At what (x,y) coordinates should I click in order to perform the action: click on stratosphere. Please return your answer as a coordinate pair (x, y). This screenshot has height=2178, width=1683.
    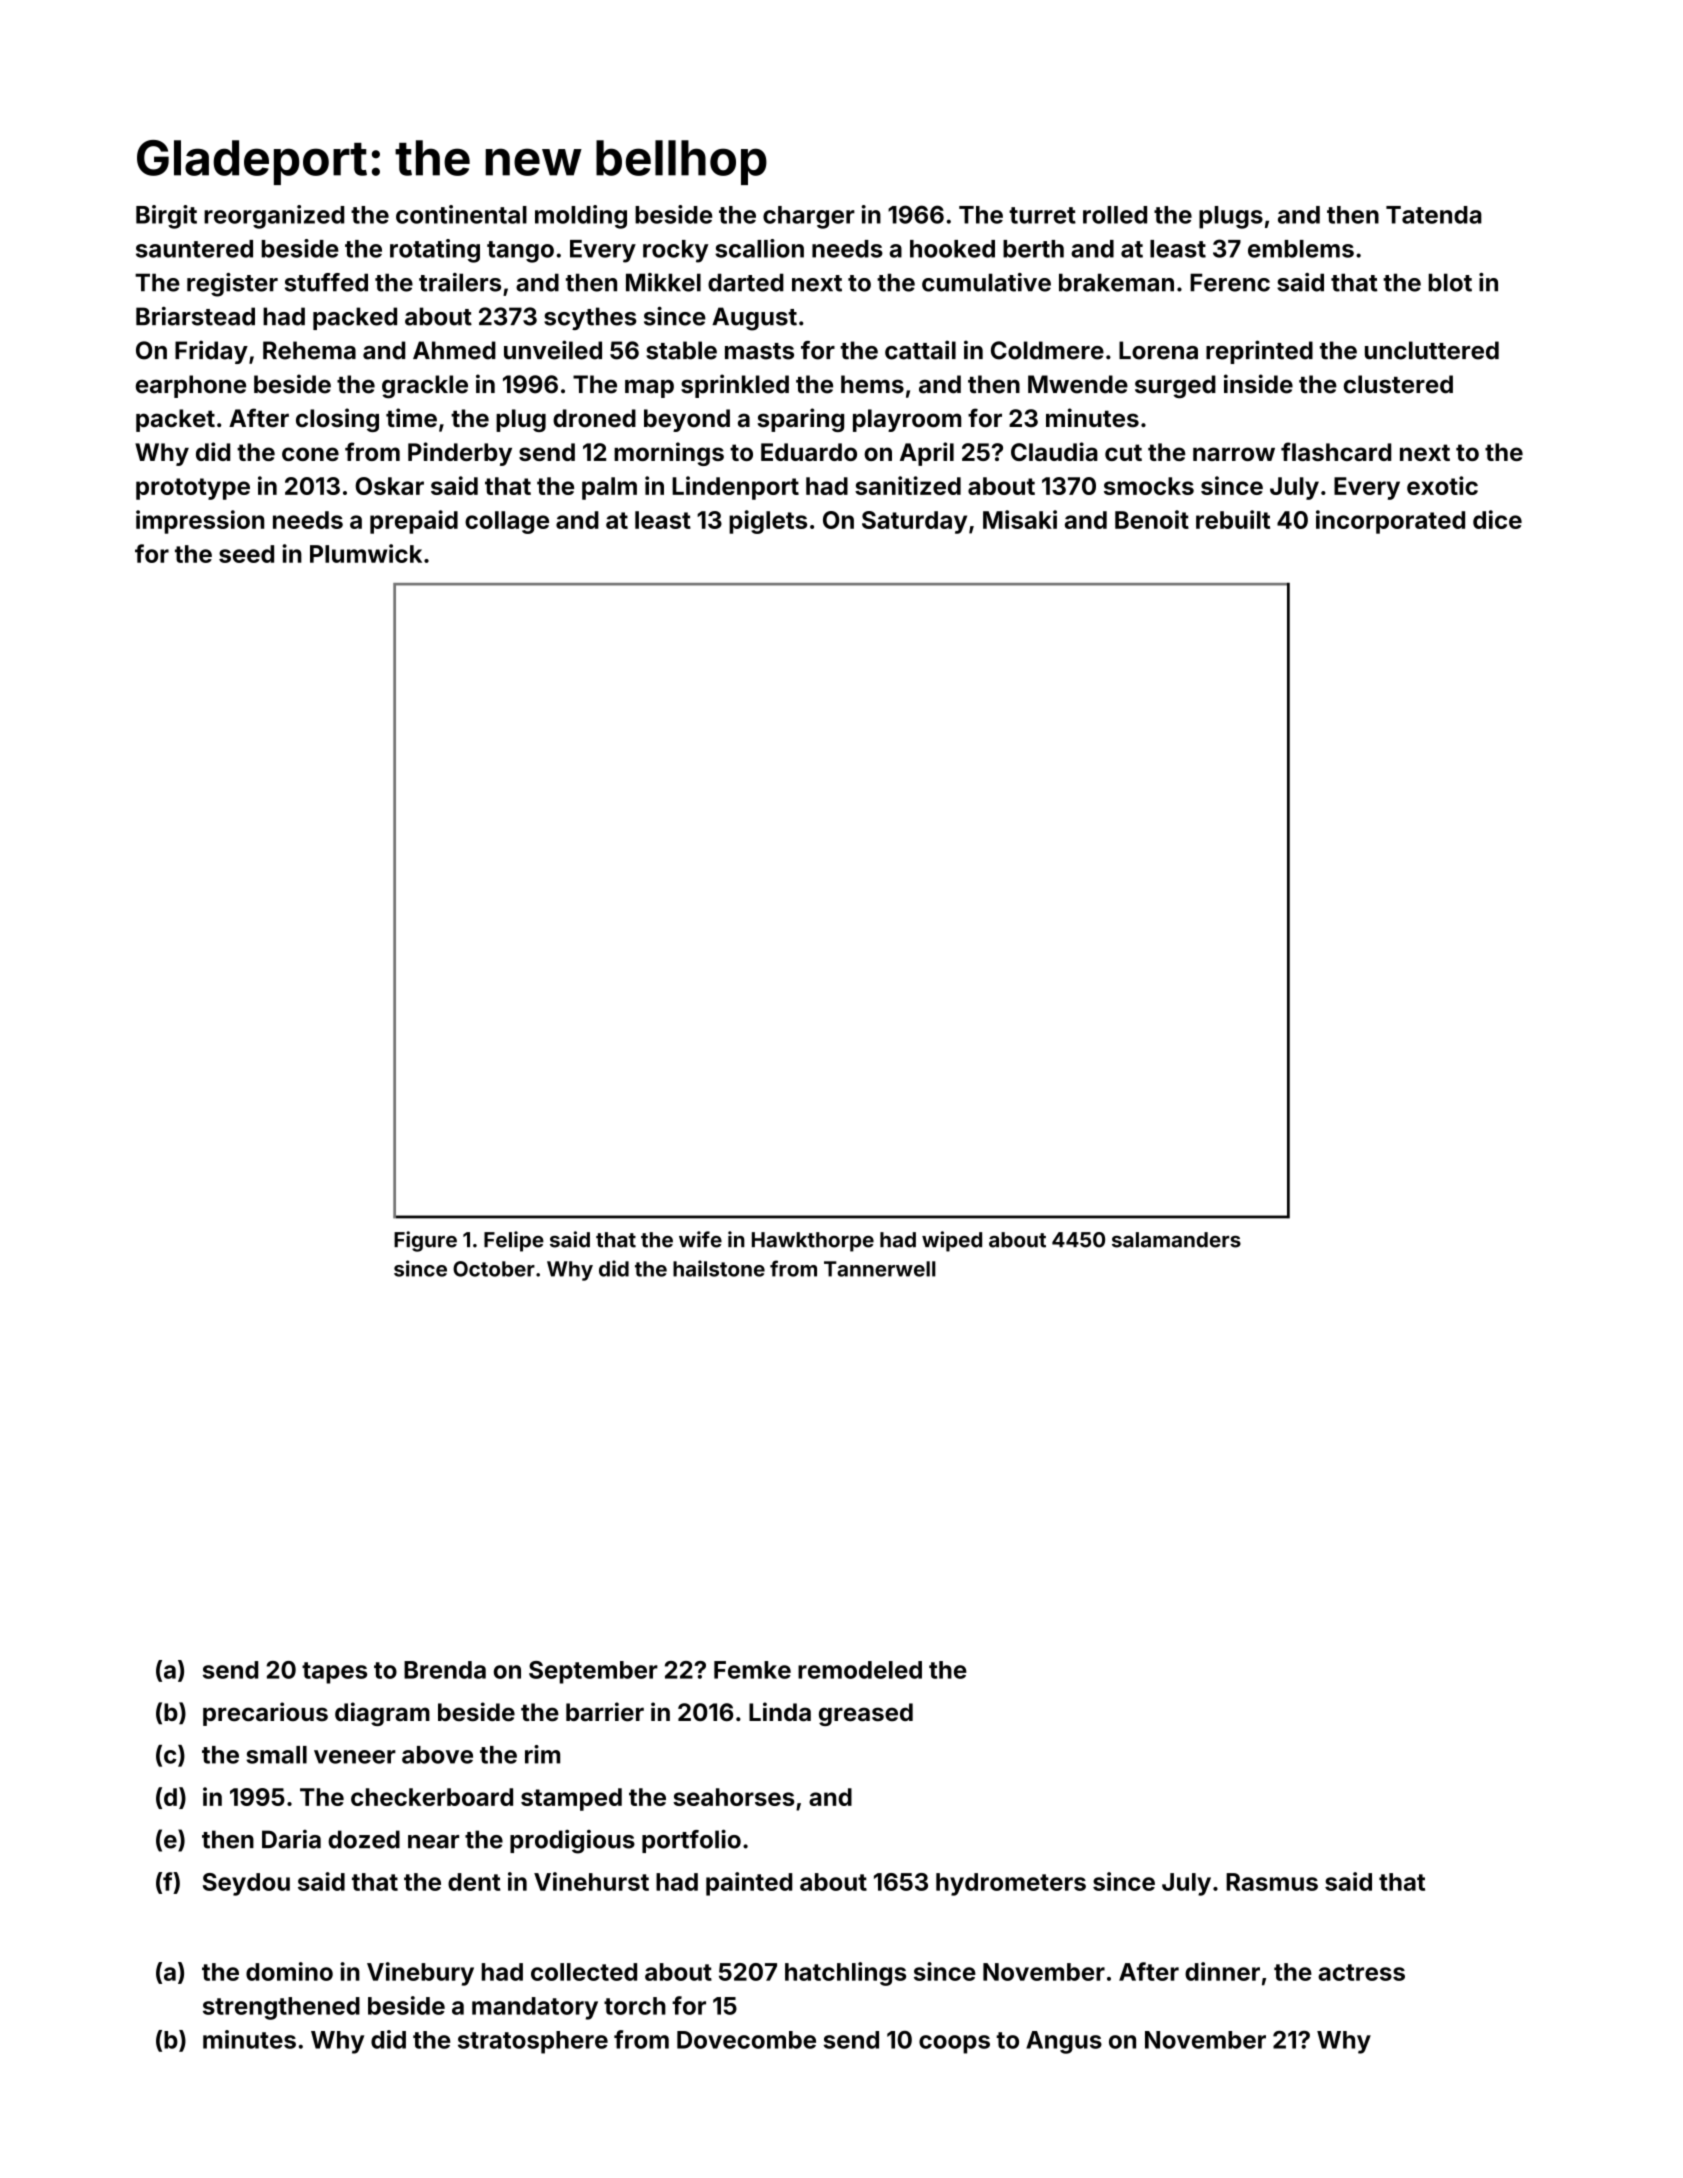
    Looking at the image, I should click on (533, 2042).
